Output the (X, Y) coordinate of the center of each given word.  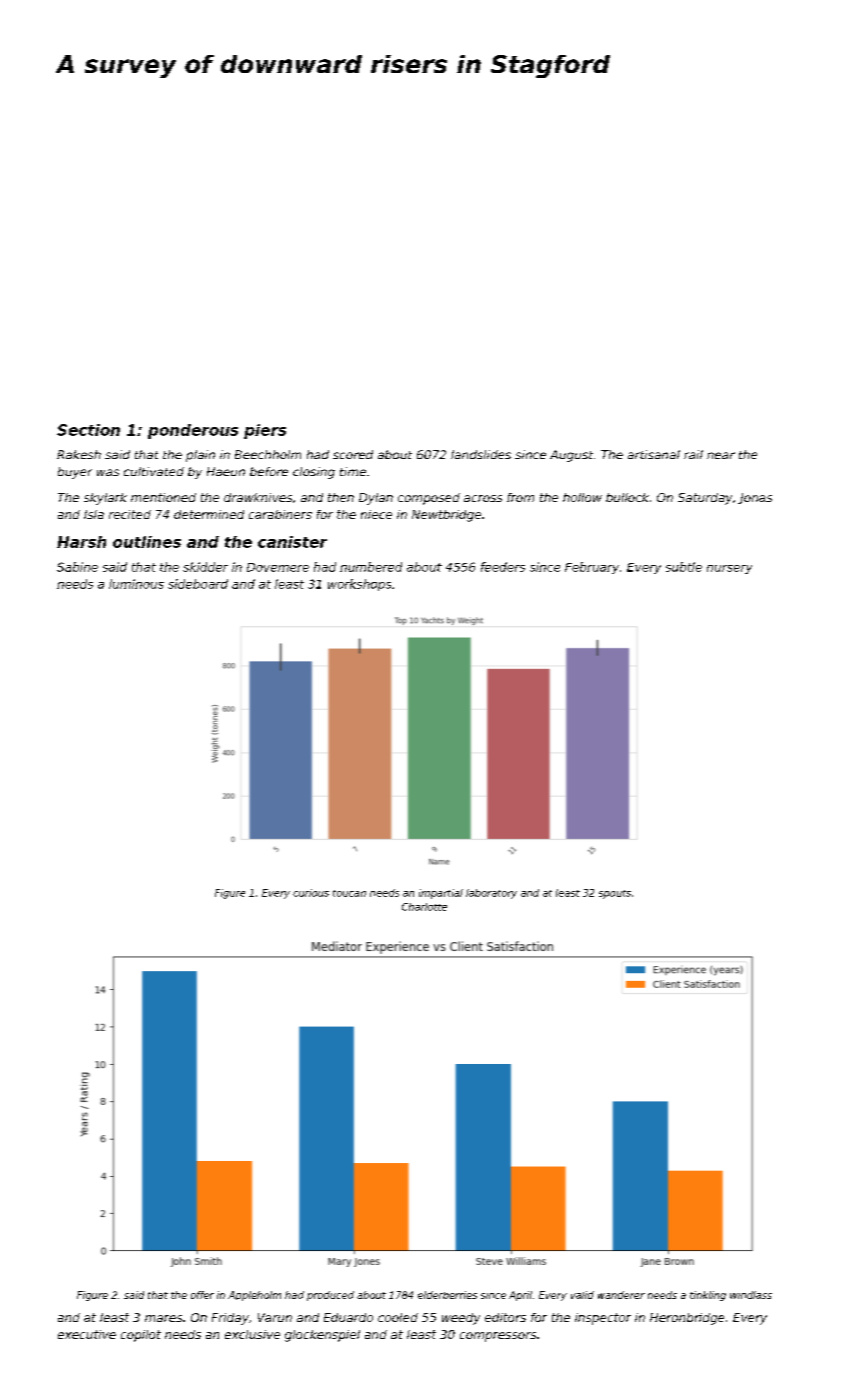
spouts (615, 894)
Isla (94, 514)
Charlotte (424, 907)
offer (202, 1295)
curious (311, 893)
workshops (359, 585)
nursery (729, 569)
